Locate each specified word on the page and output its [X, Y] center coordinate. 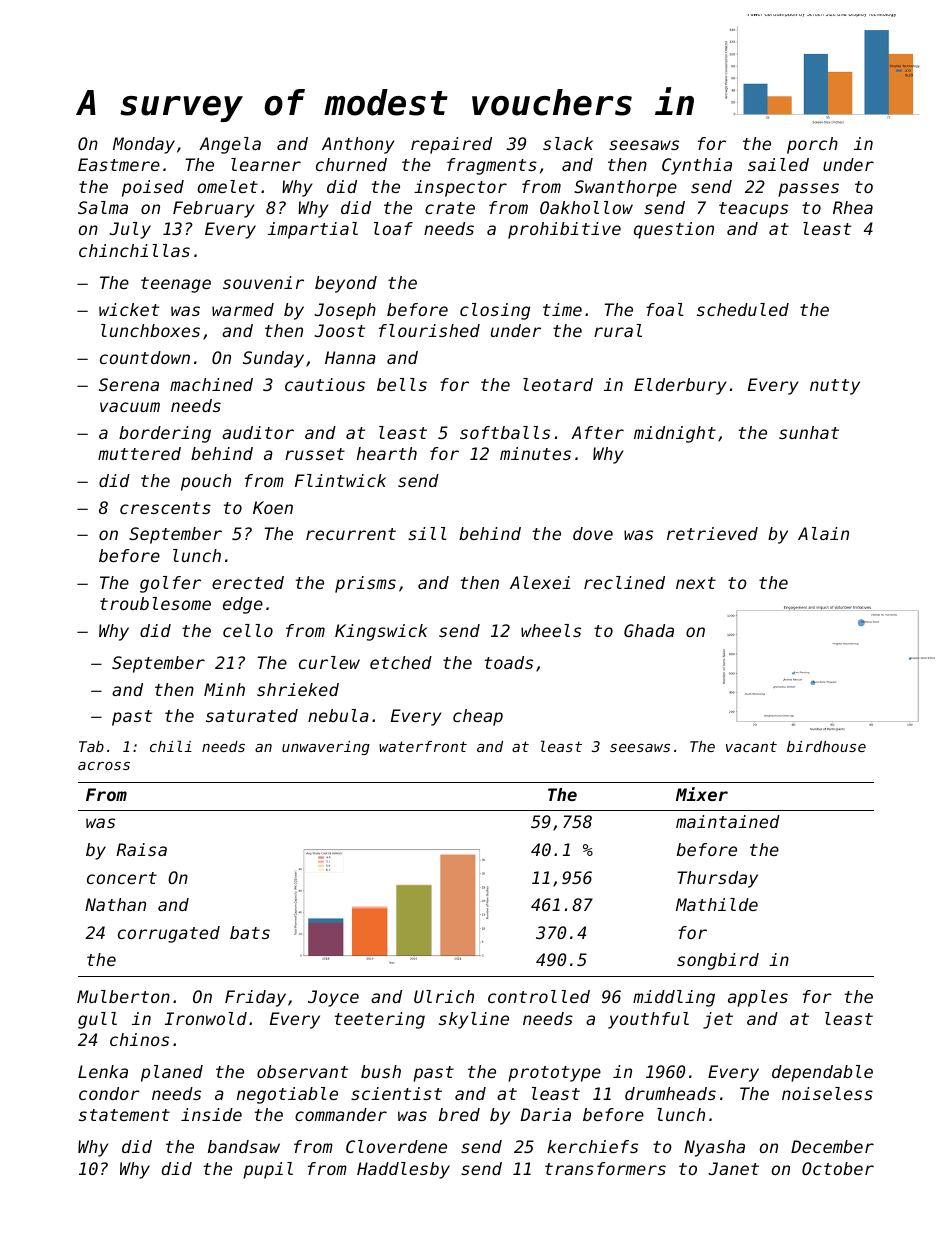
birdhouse [826, 746]
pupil [268, 1170]
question [674, 230]
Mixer [702, 794]
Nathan [115, 904]
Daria [546, 1114]
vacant [751, 746]
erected [248, 582]
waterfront [423, 746]
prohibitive [564, 230]
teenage [176, 285]
